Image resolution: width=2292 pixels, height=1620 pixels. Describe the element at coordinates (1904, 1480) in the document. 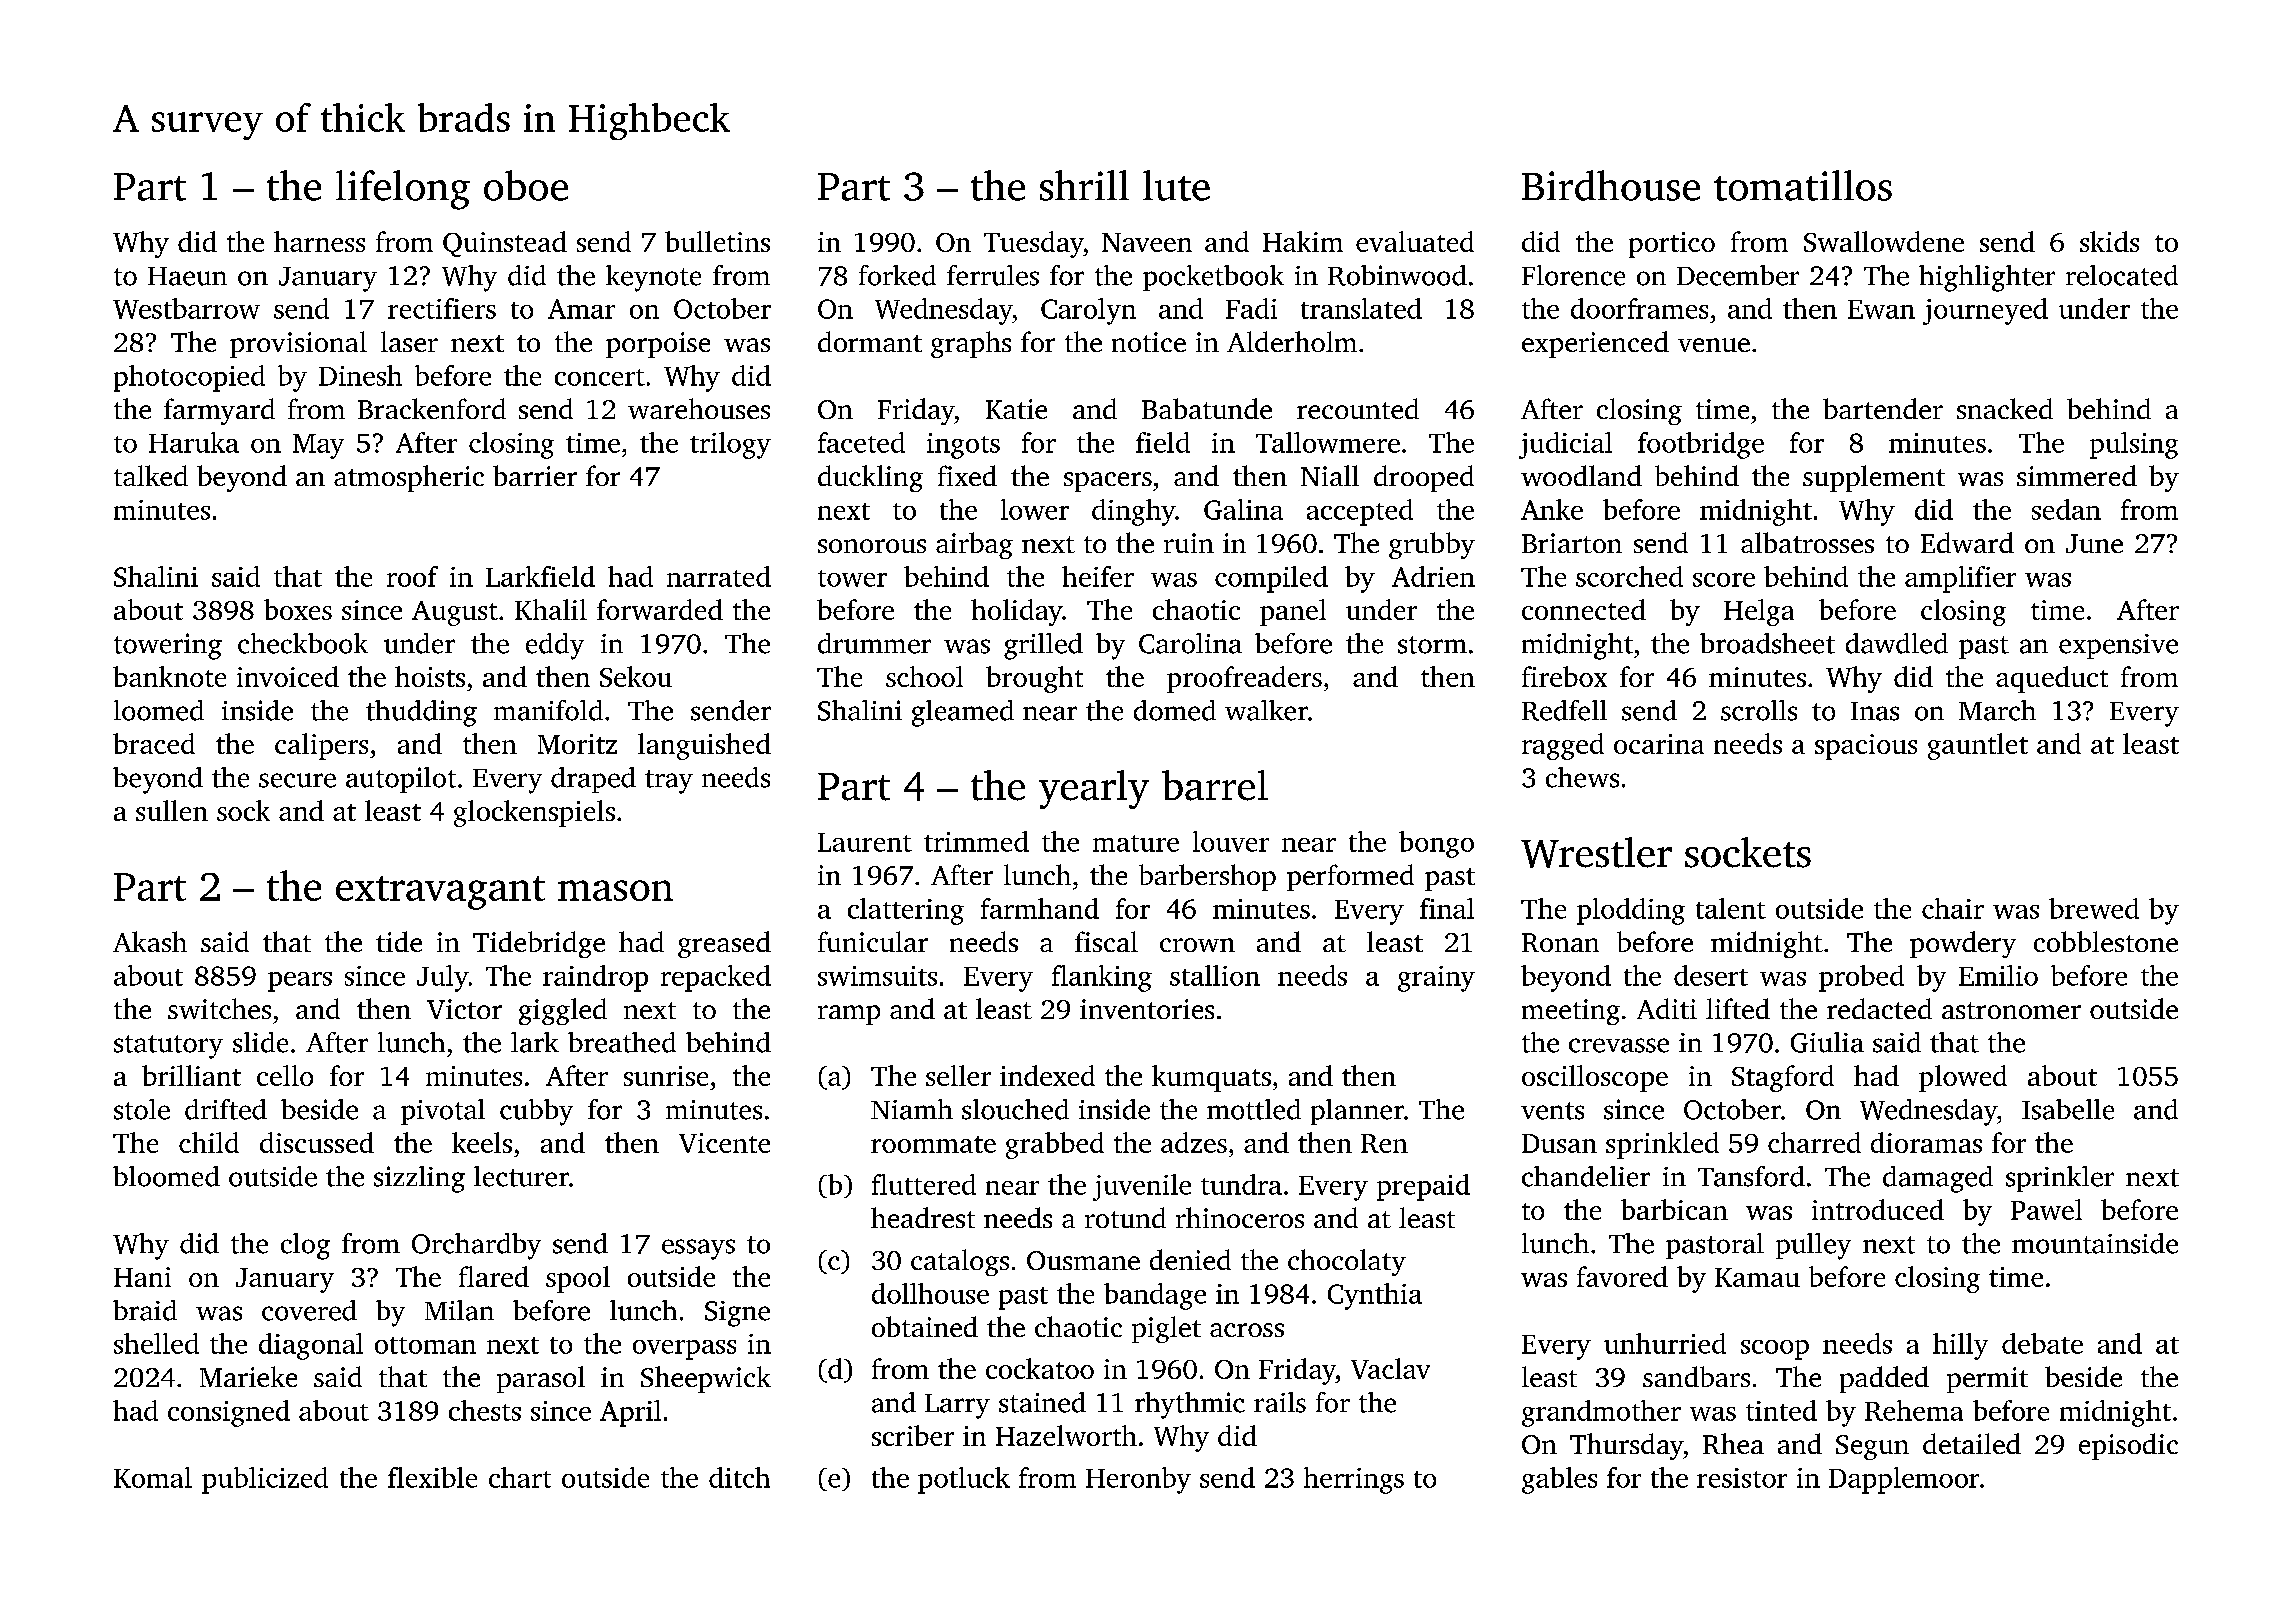

I see `Dapplemoor` at that location.
